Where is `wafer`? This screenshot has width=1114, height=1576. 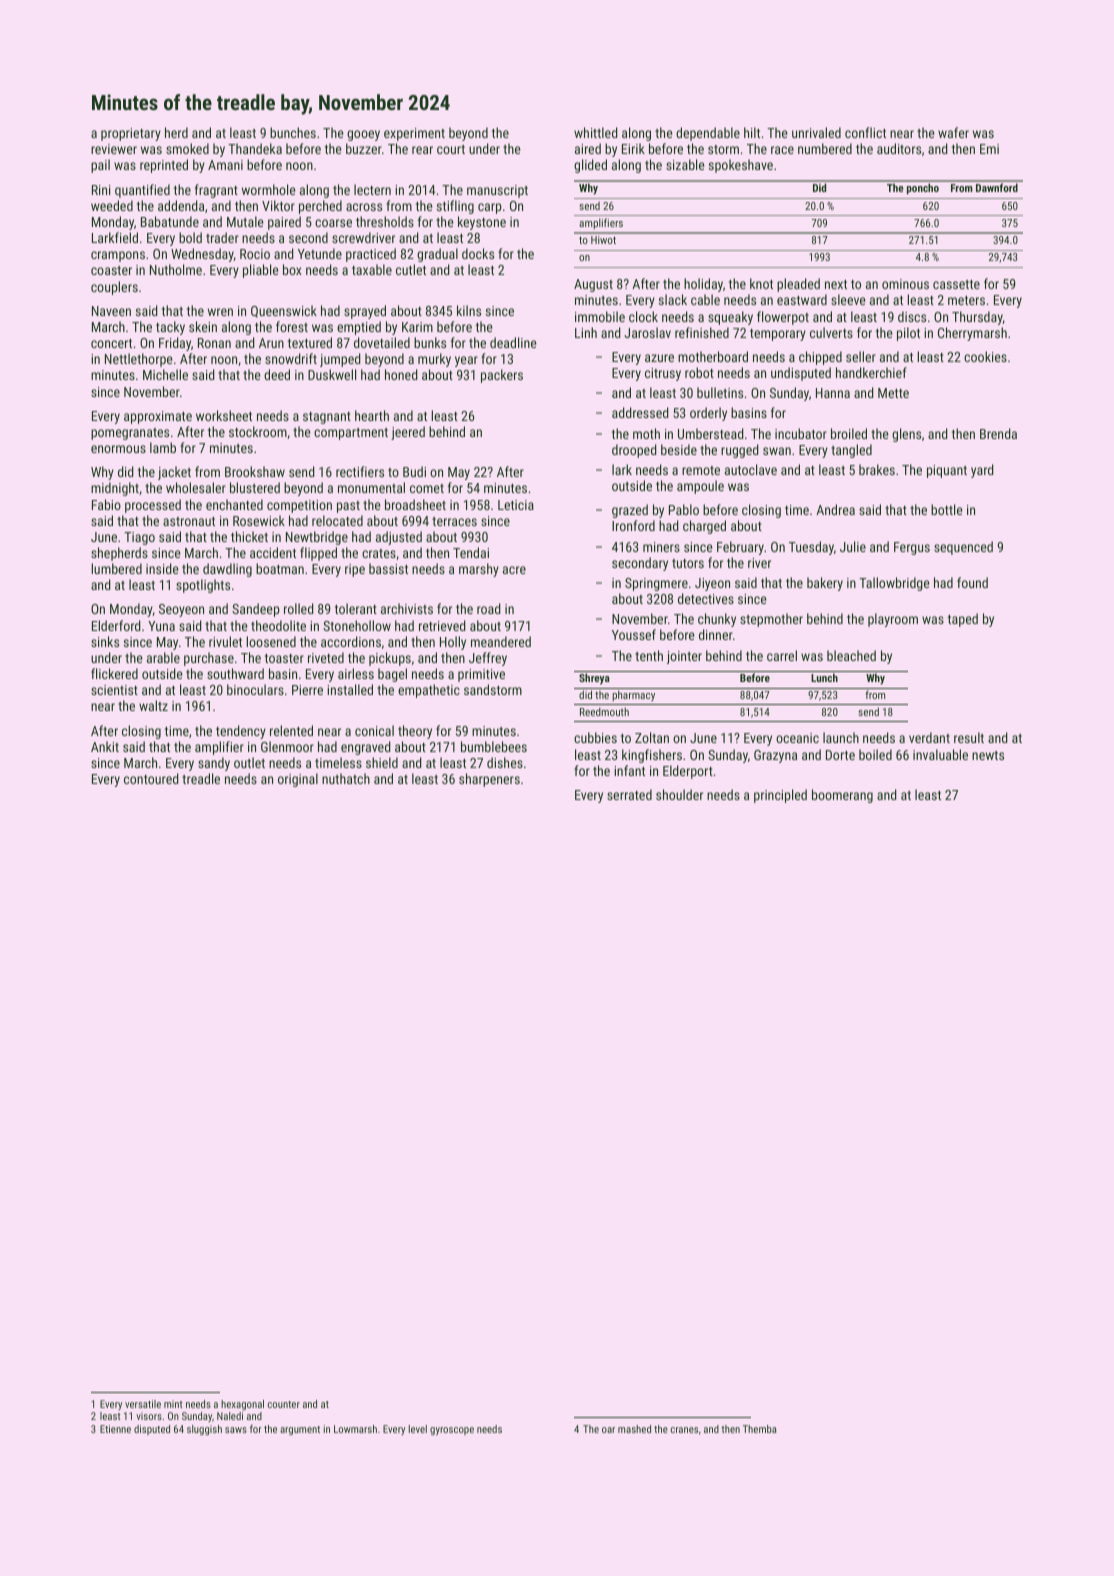
wafer is located at coordinates (953, 132).
